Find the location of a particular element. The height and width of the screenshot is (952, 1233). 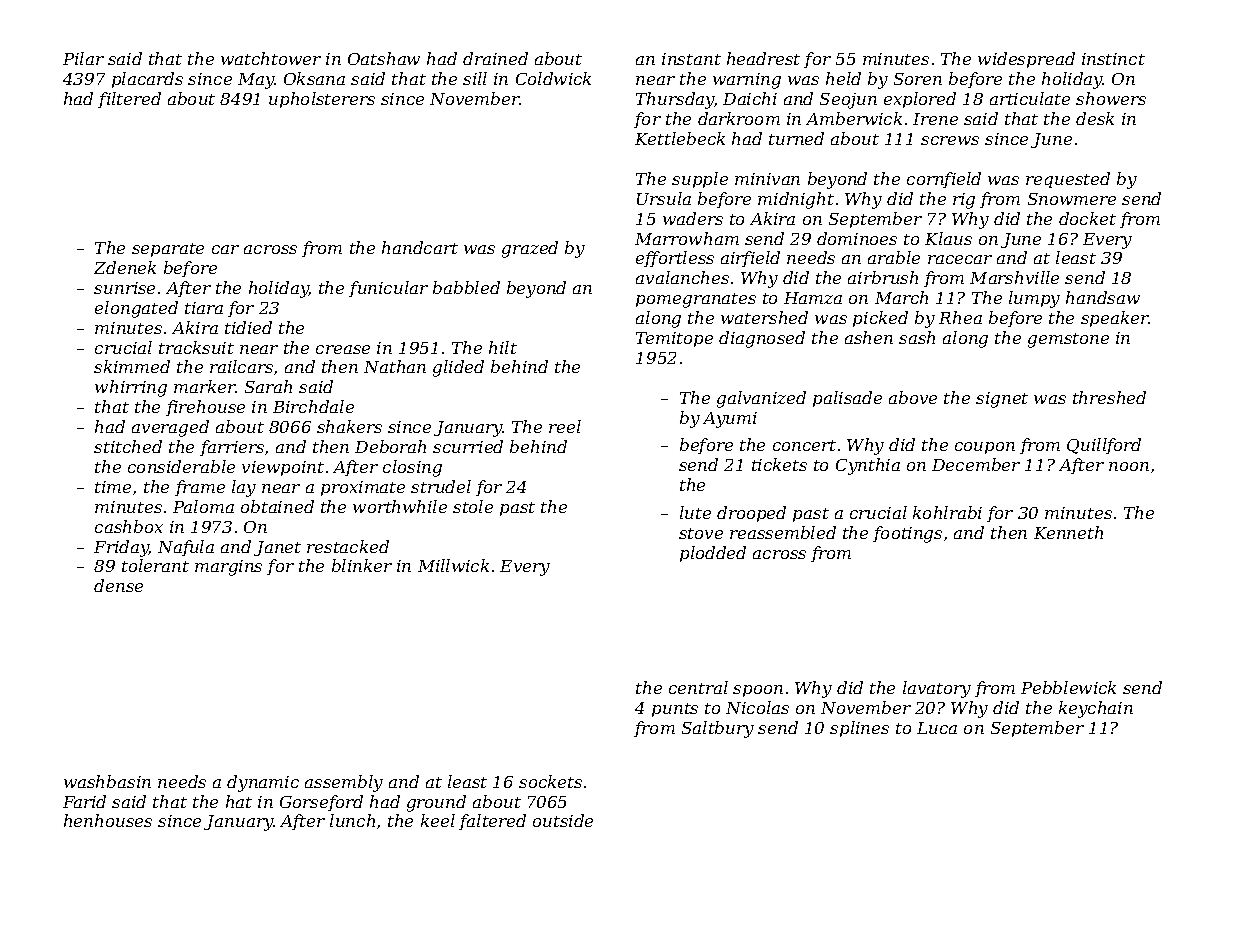

lunch is located at coordinates (352, 820).
